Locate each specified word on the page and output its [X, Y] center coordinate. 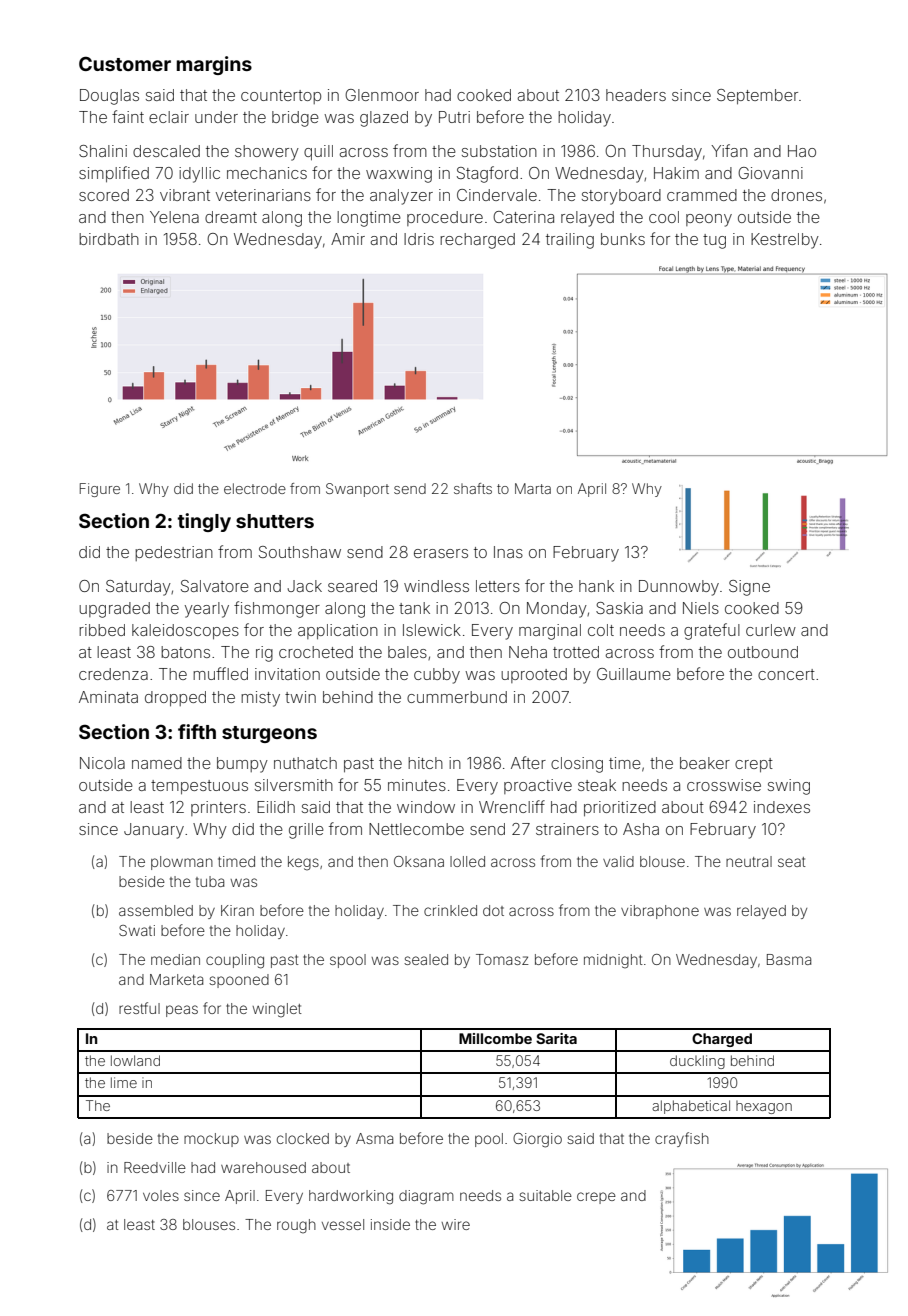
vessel [343, 1224]
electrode [255, 488]
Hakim [676, 173]
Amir [348, 239]
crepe [596, 1198]
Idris [419, 239]
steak [597, 785]
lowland [135, 1060]
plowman [182, 863]
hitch [425, 763]
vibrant [185, 195]
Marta [533, 488]
